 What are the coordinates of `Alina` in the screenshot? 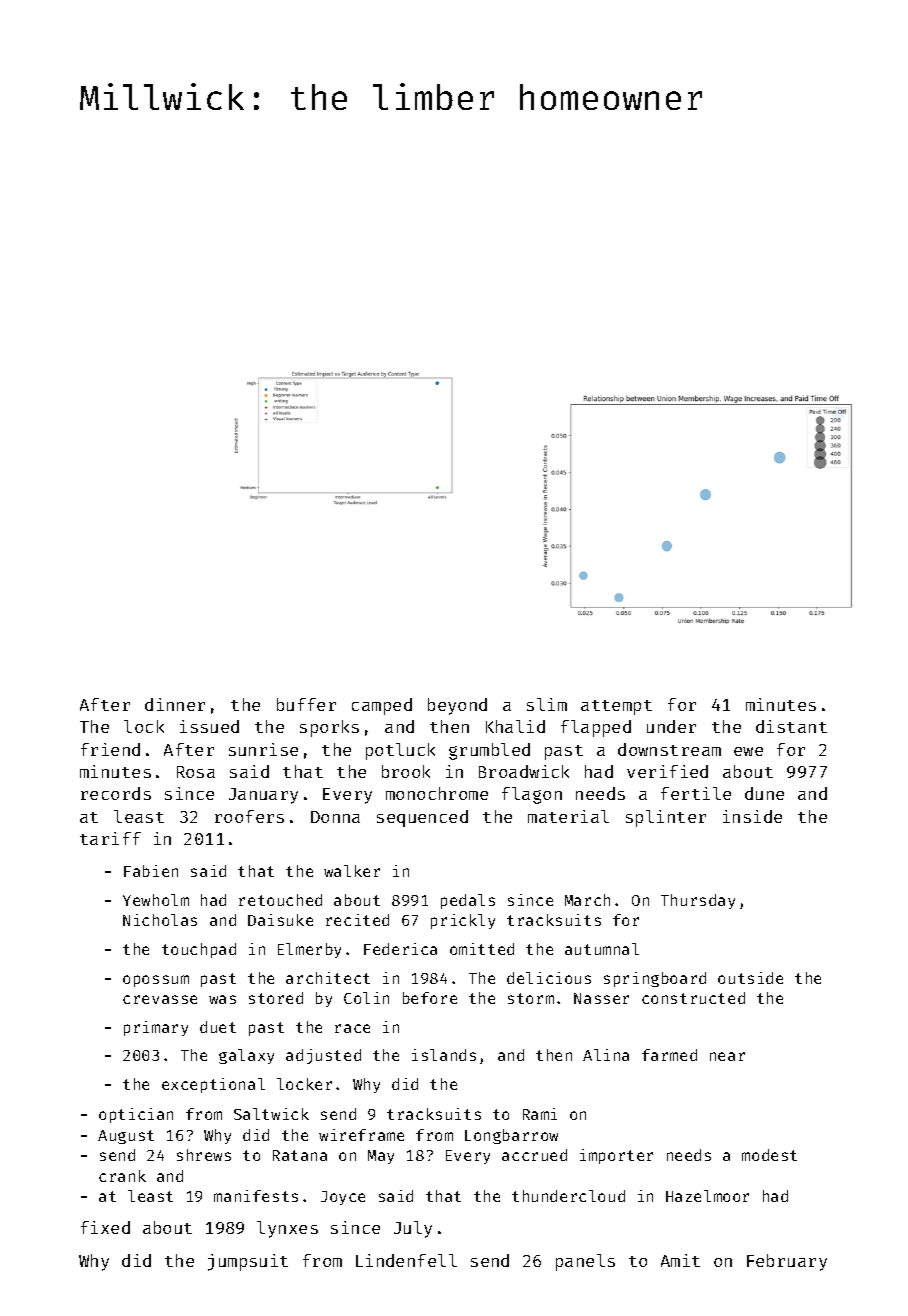 It's located at (606, 1055).
